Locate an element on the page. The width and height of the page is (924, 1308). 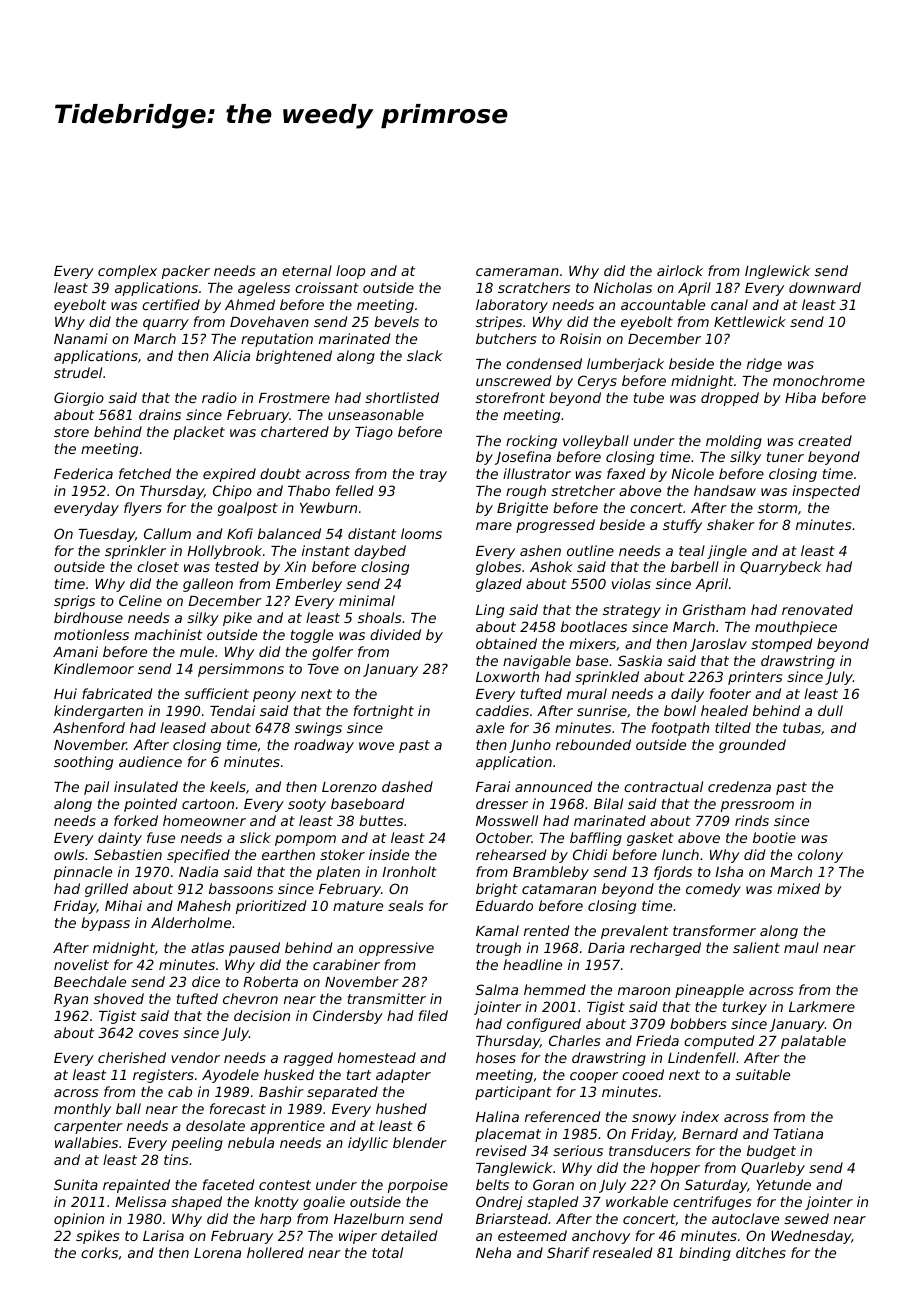
tins is located at coordinates (176, 1159).
